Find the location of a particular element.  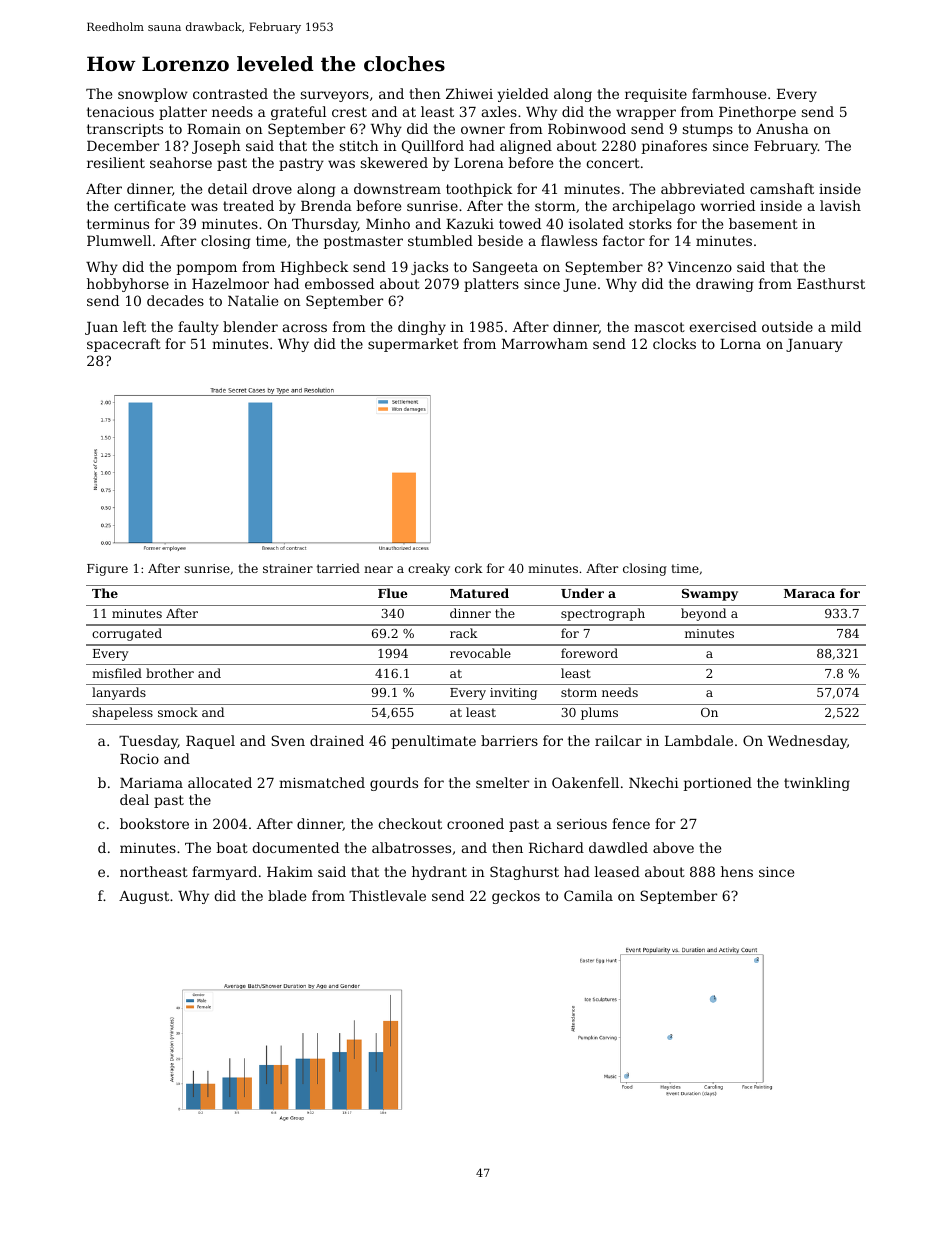

Swampy is located at coordinates (710, 595).
